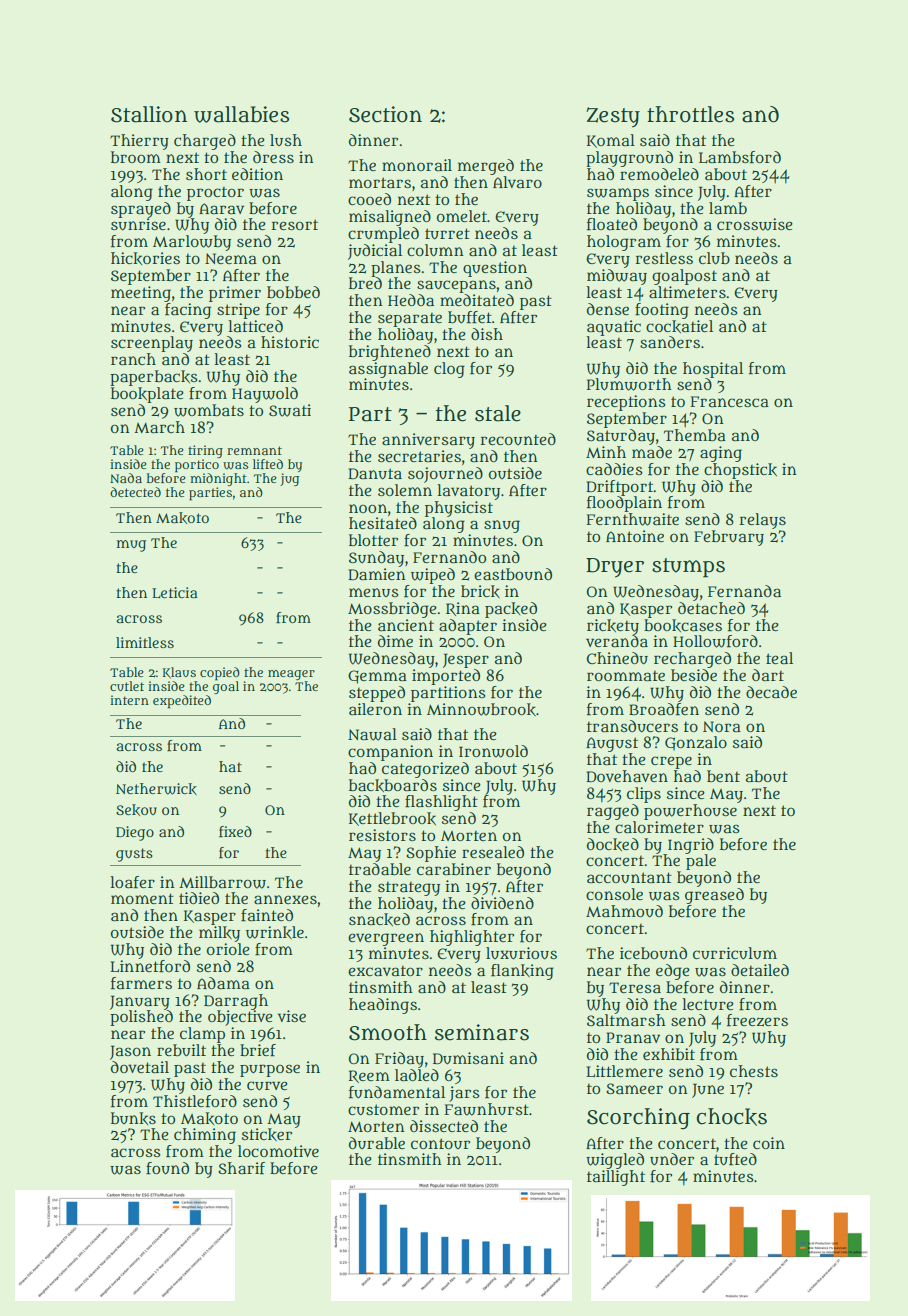 The width and height of the screenshot is (908, 1316). Describe the element at coordinates (127, 686) in the screenshot. I see `cutlet` at that location.
